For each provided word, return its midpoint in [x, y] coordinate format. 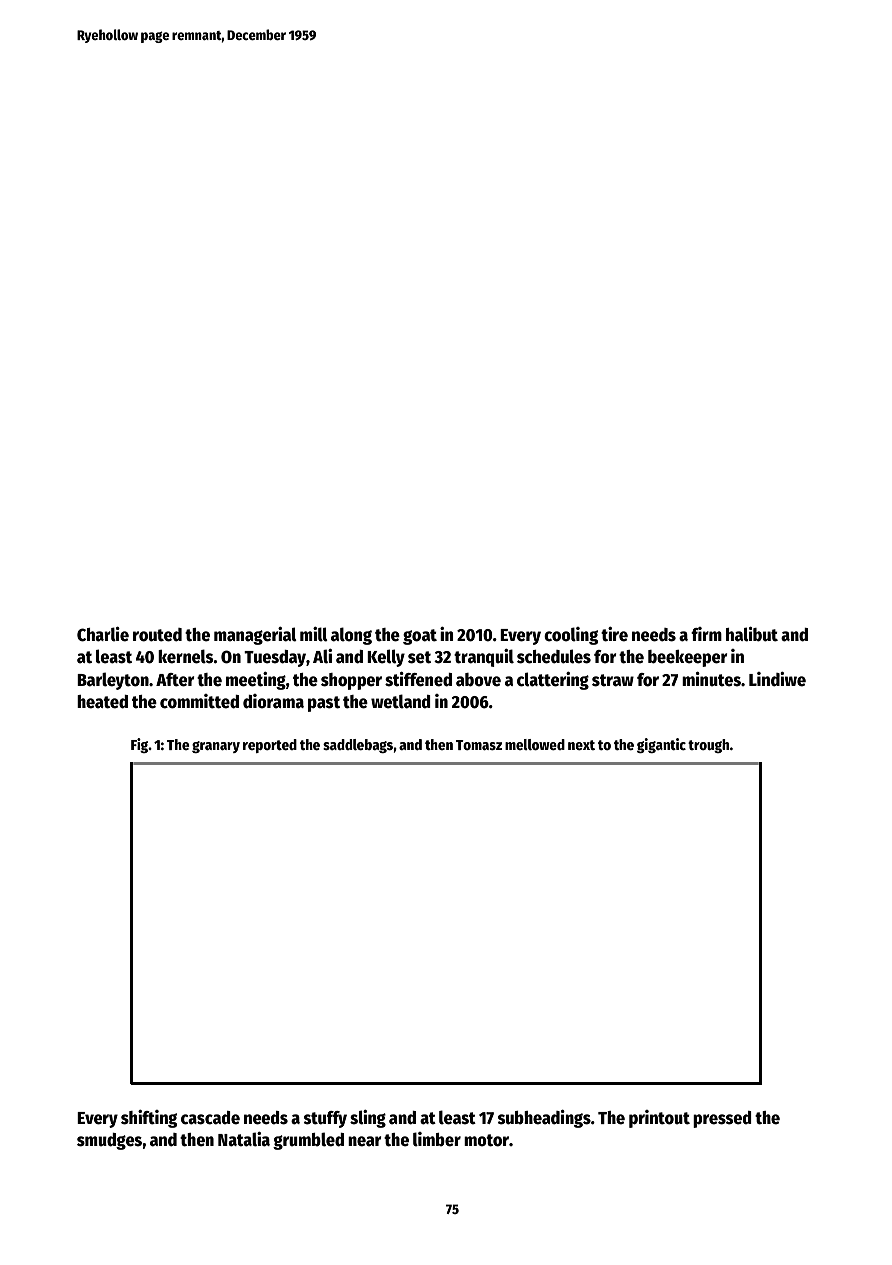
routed [157, 635]
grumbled [308, 1141]
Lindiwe [777, 679]
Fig [140, 745]
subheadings [544, 1119]
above [478, 680]
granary [216, 747]
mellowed [535, 744]
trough [709, 746]
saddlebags [358, 746]
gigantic [661, 745]
